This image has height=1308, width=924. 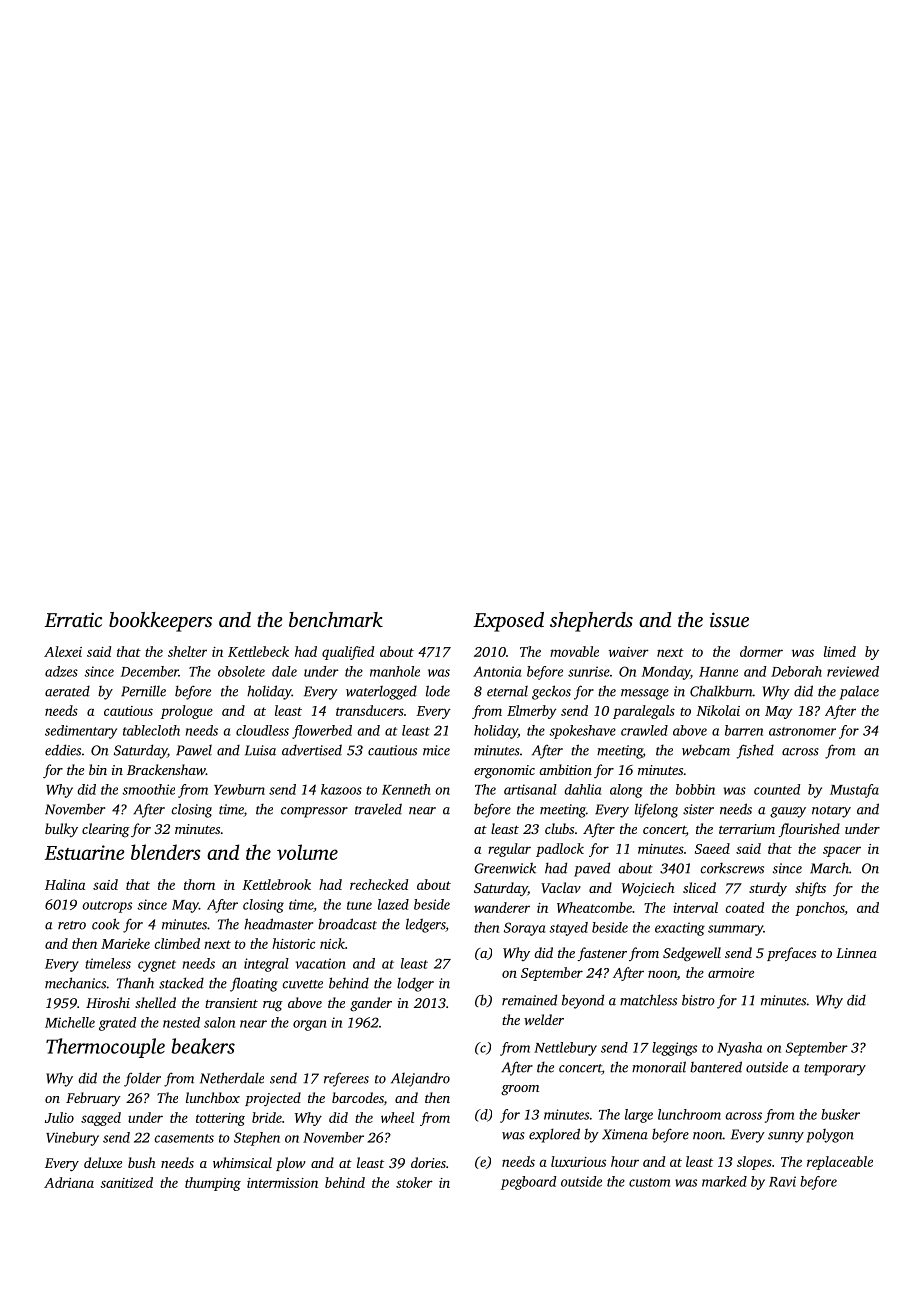 I want to click on Kenneth, so click(x=406, y=789).
